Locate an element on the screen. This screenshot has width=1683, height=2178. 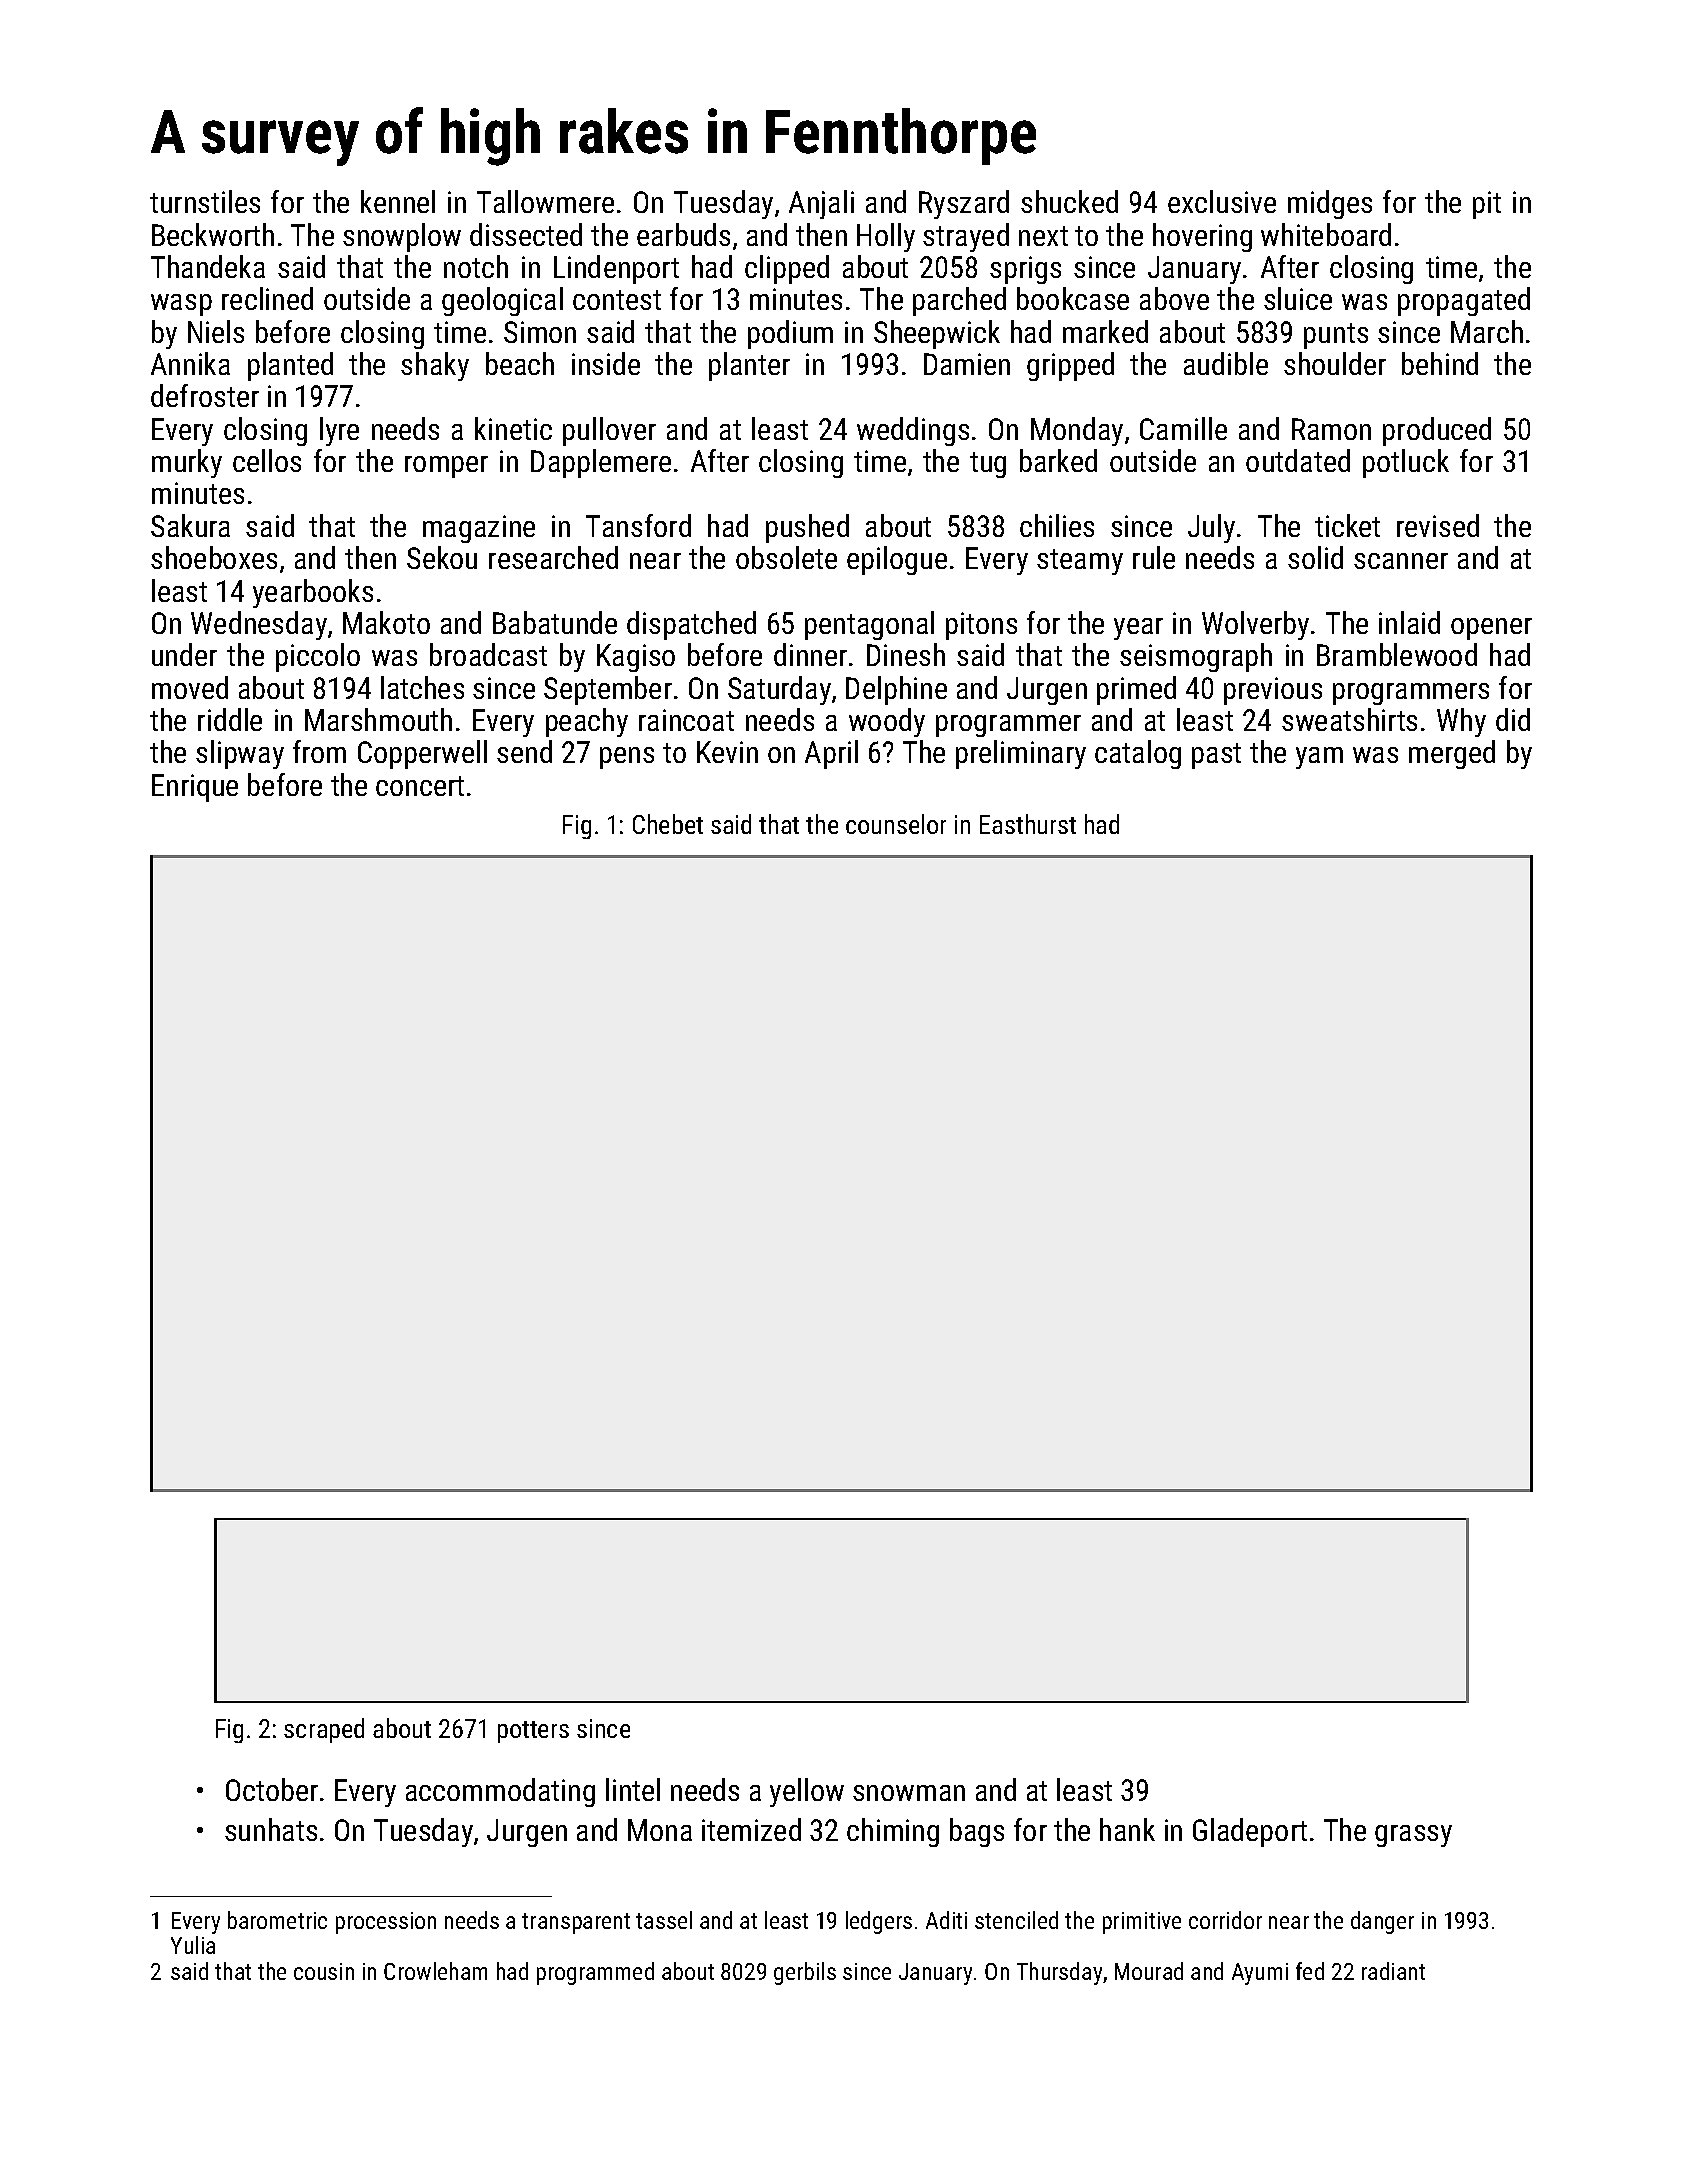
potters is located at coordinates (533, 1732).
